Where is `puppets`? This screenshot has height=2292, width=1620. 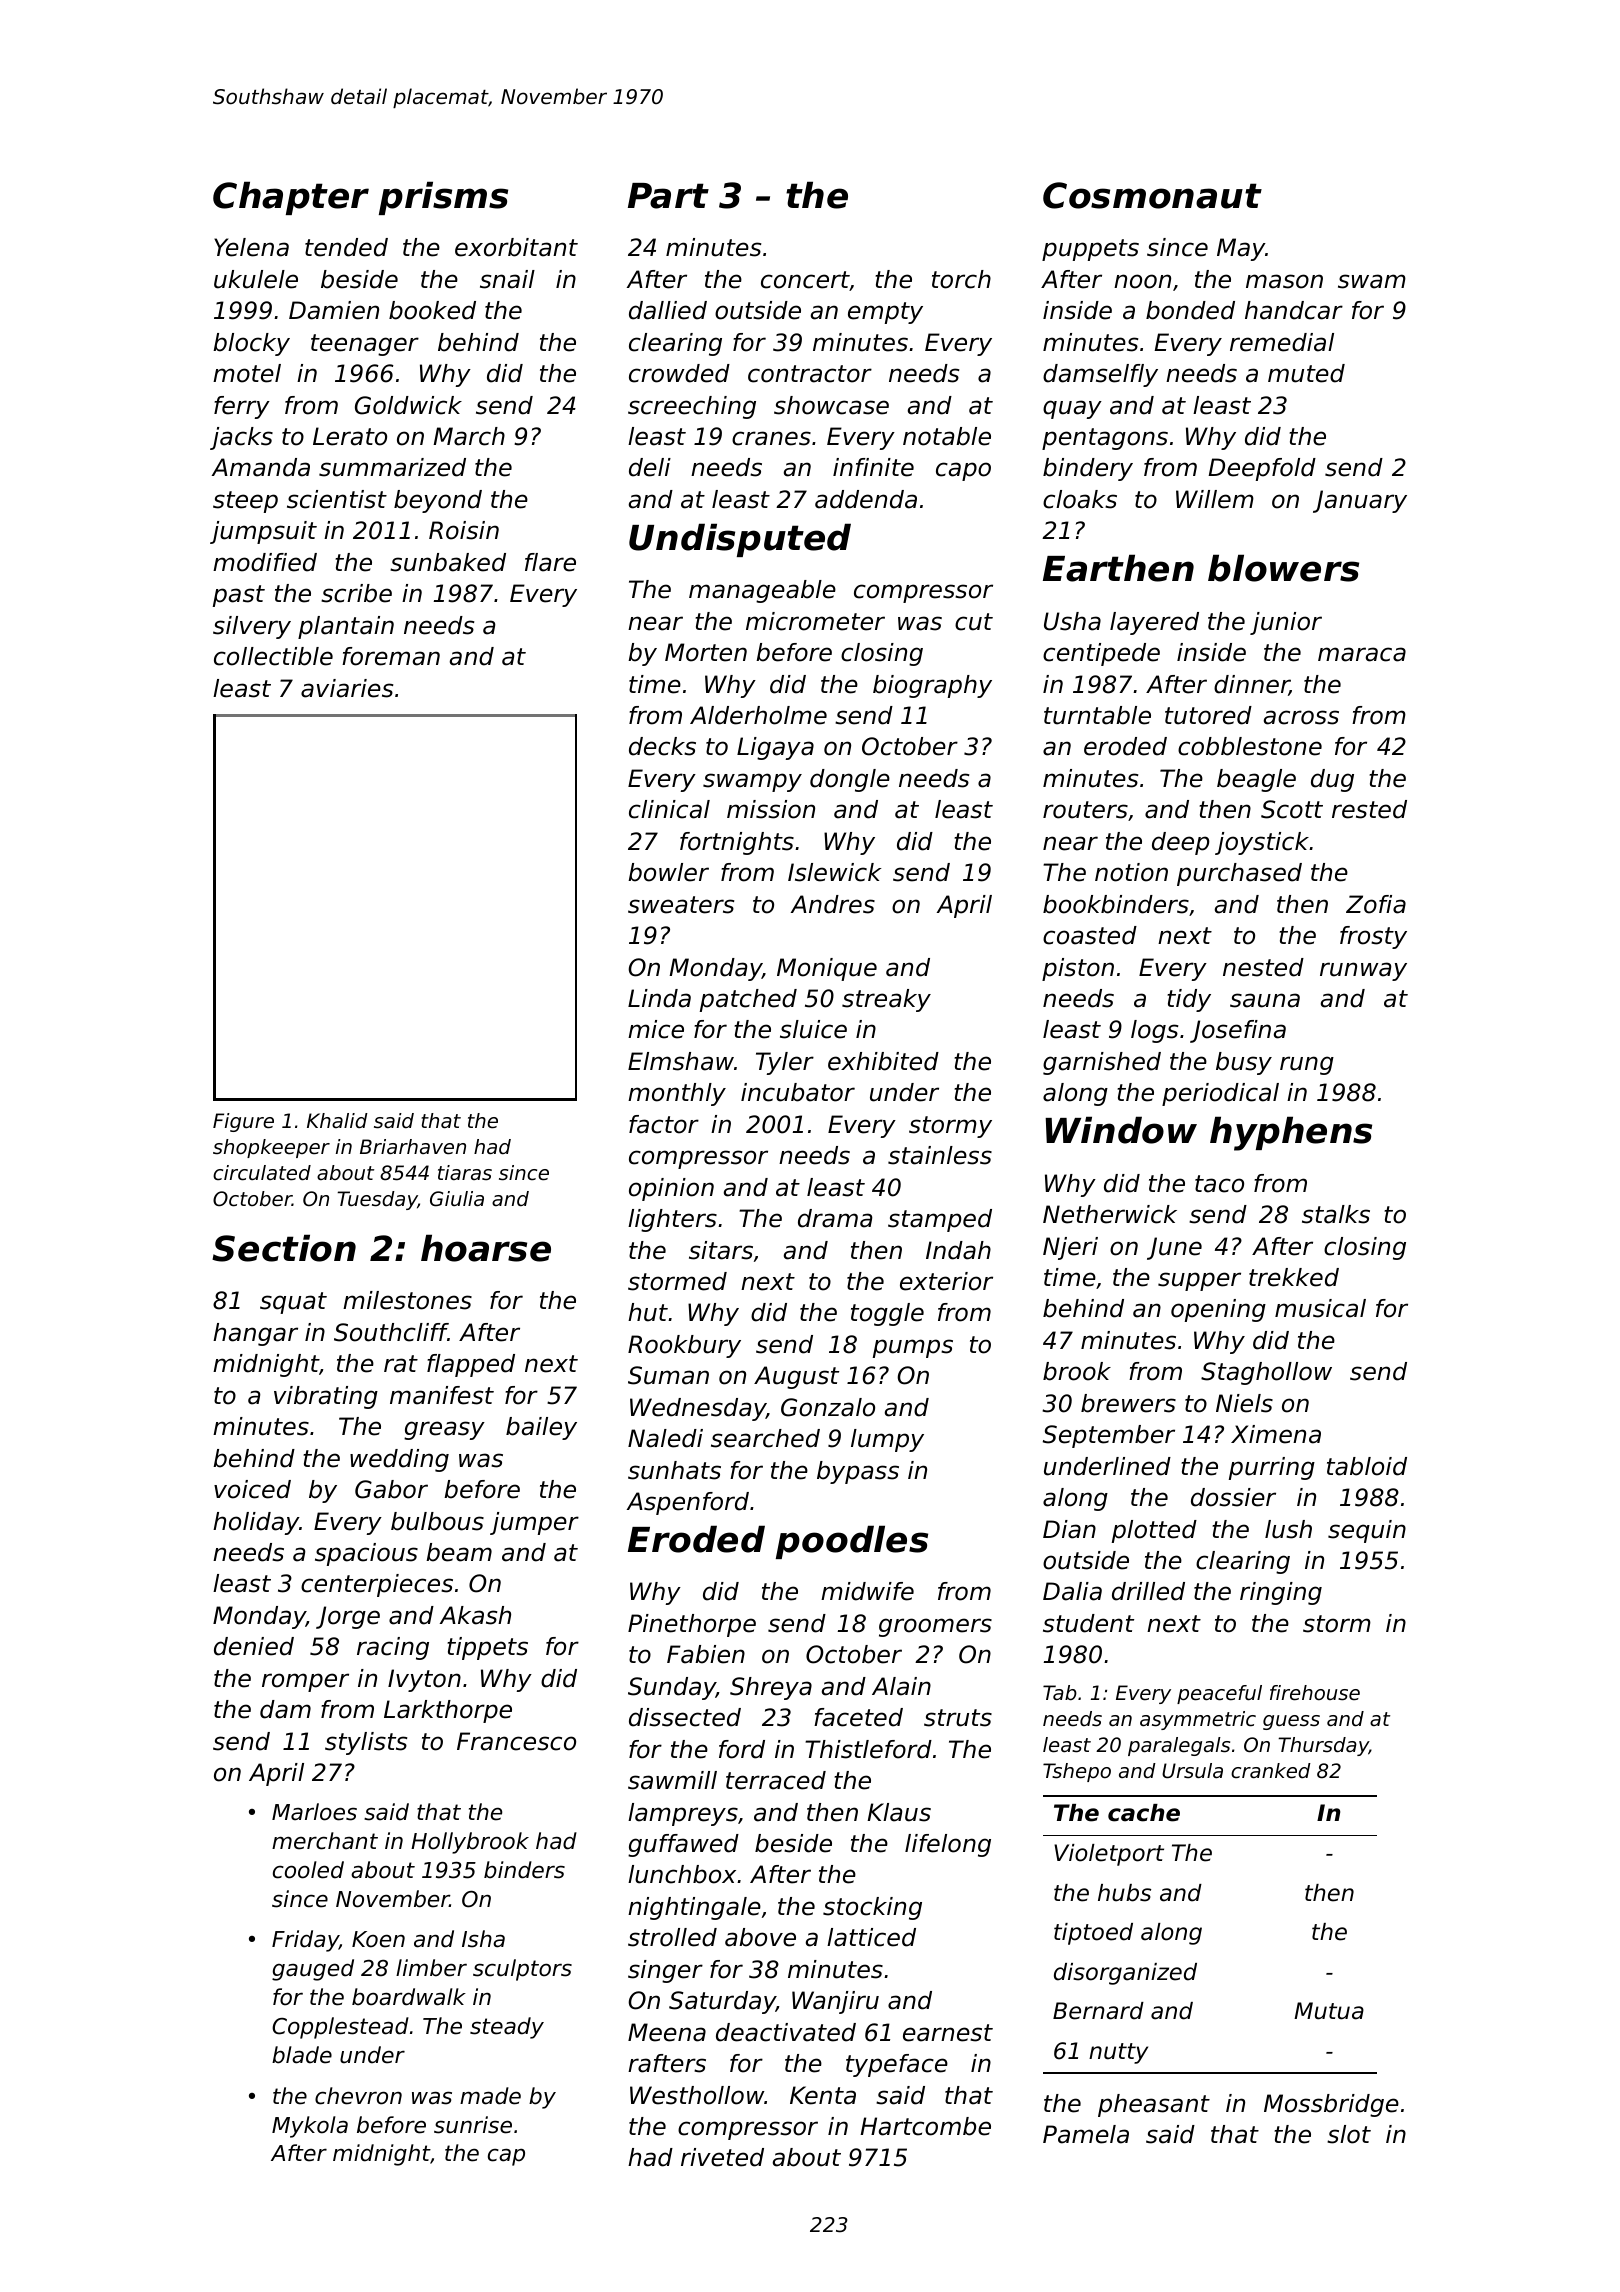
puppets is located at coordinates (1090, 250).
